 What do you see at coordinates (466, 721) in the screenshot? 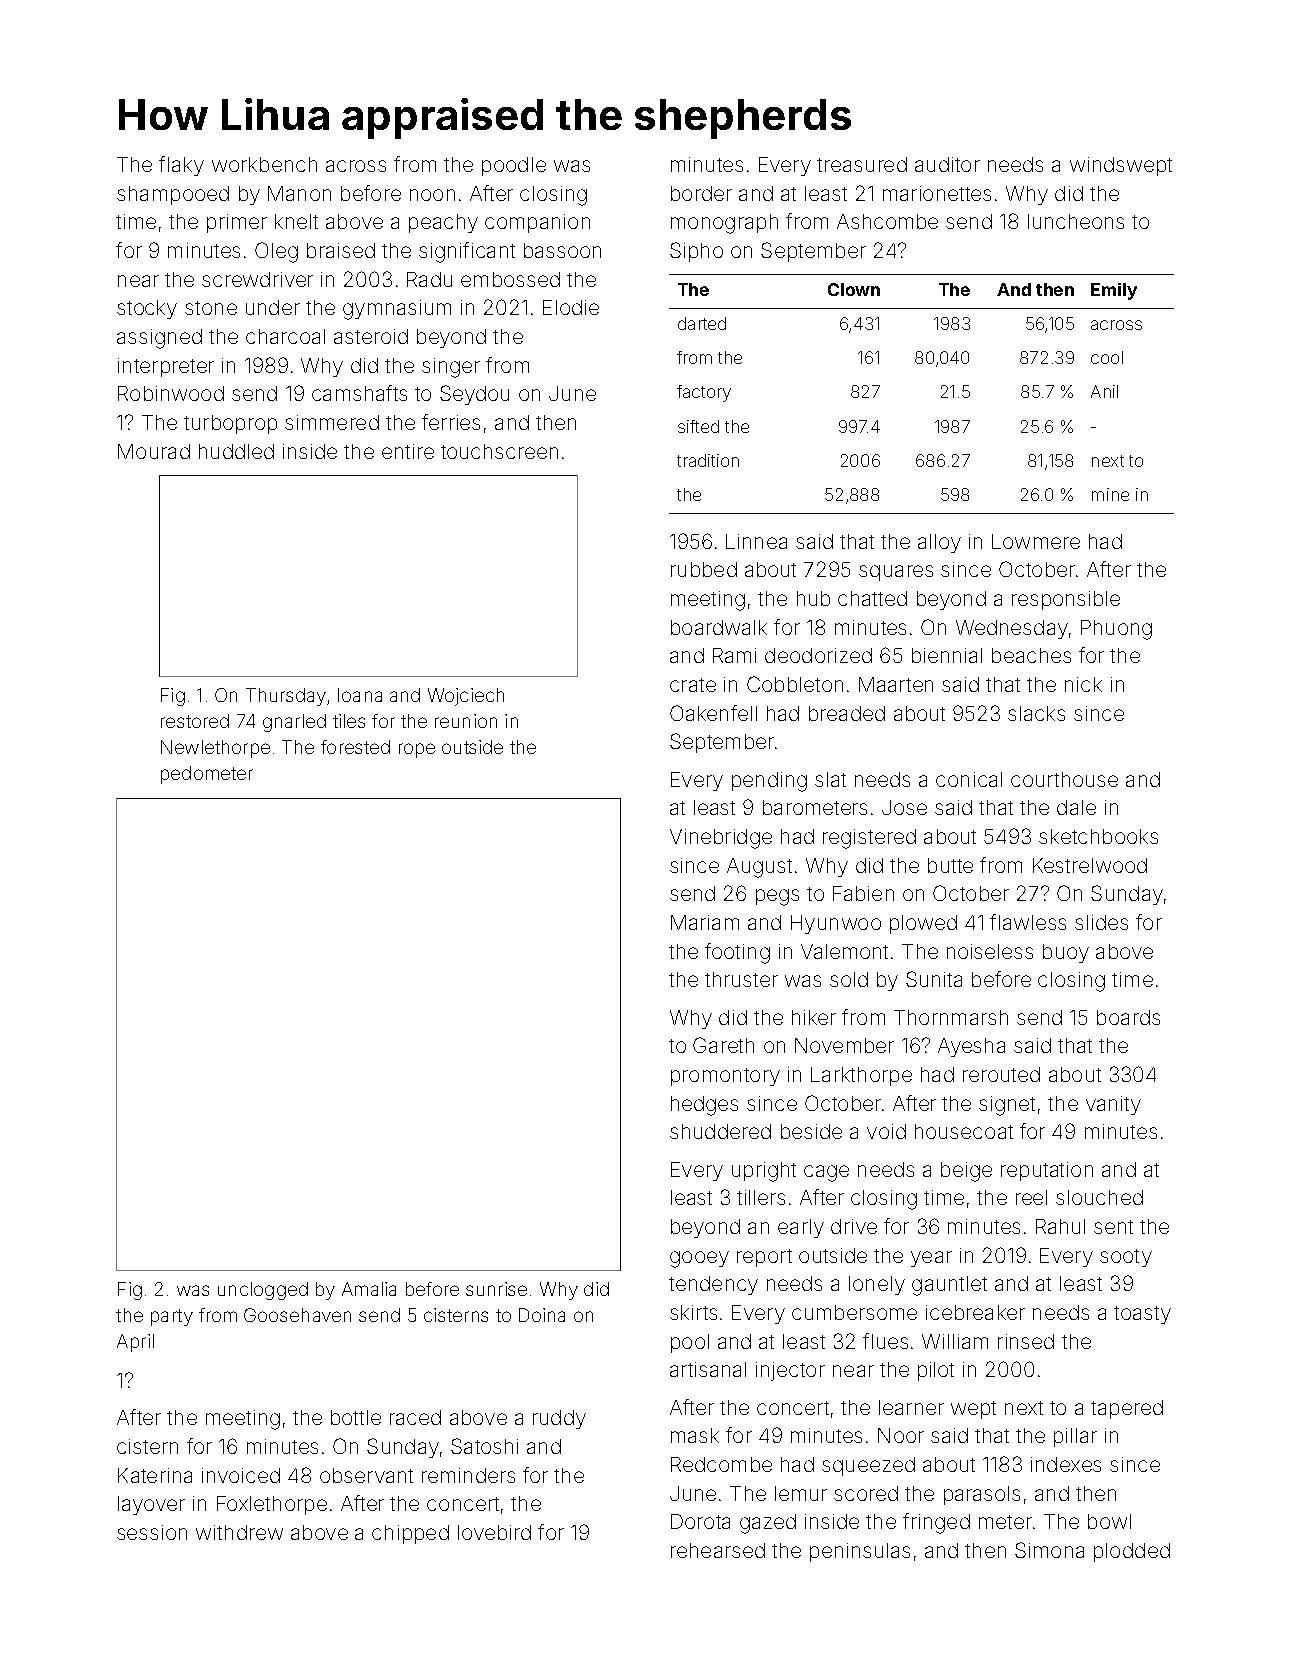
I see `reunion` at bounding box center [466, 721].
